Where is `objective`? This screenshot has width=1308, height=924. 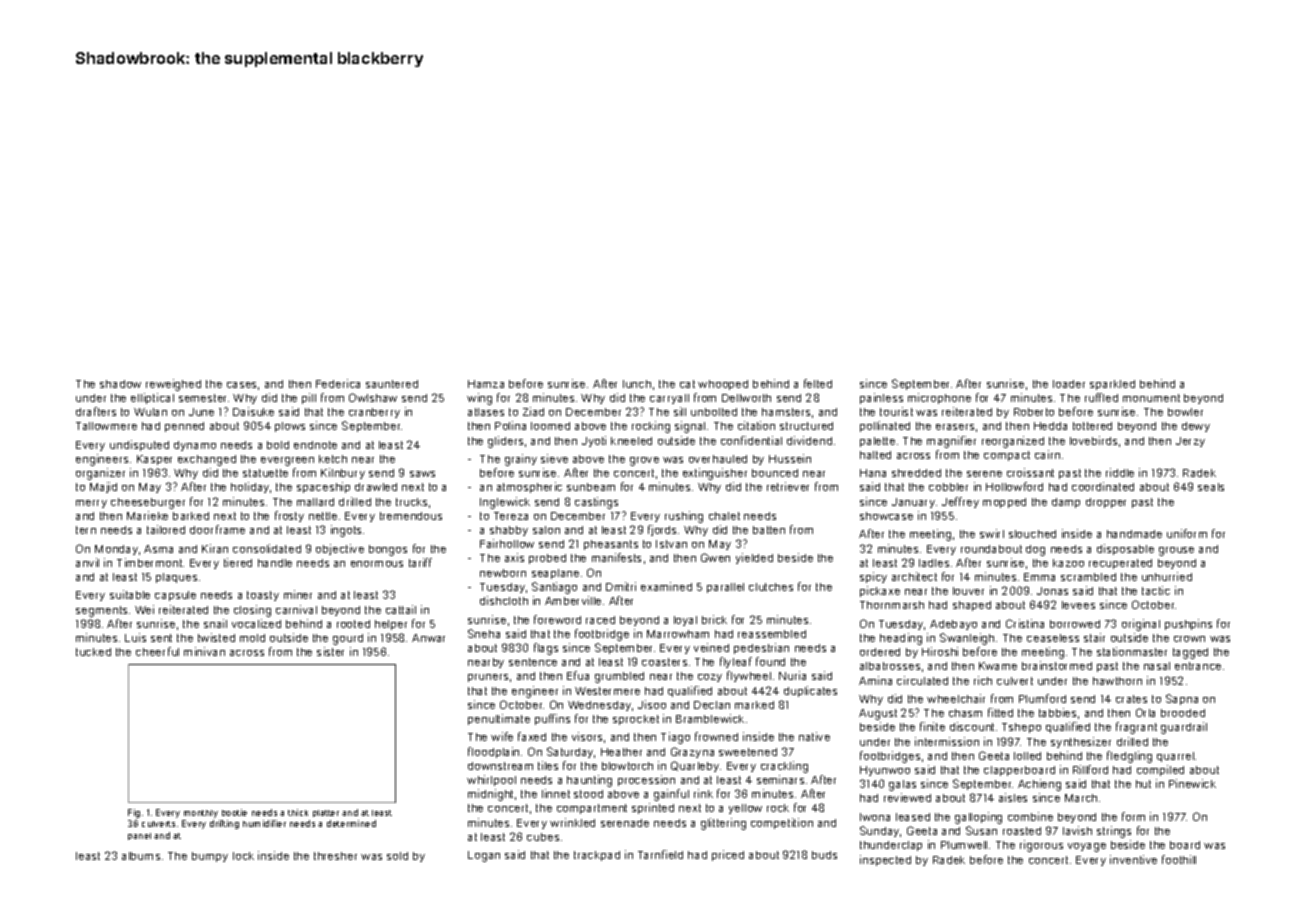
objective is located at coordinates (340, 549).
